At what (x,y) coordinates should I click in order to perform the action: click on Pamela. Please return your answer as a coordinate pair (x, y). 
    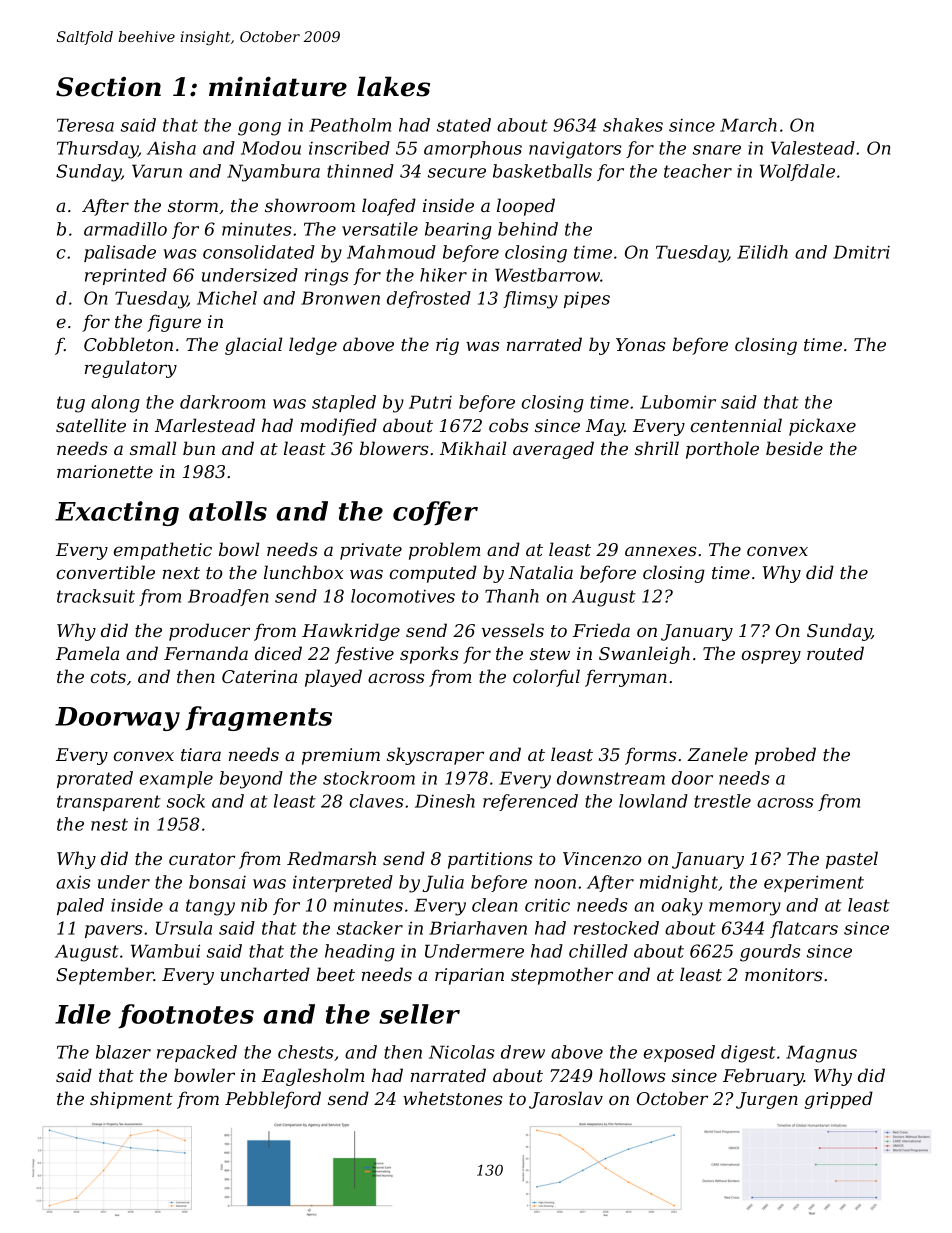
    Looking at the image, I should click on (87, 653).
